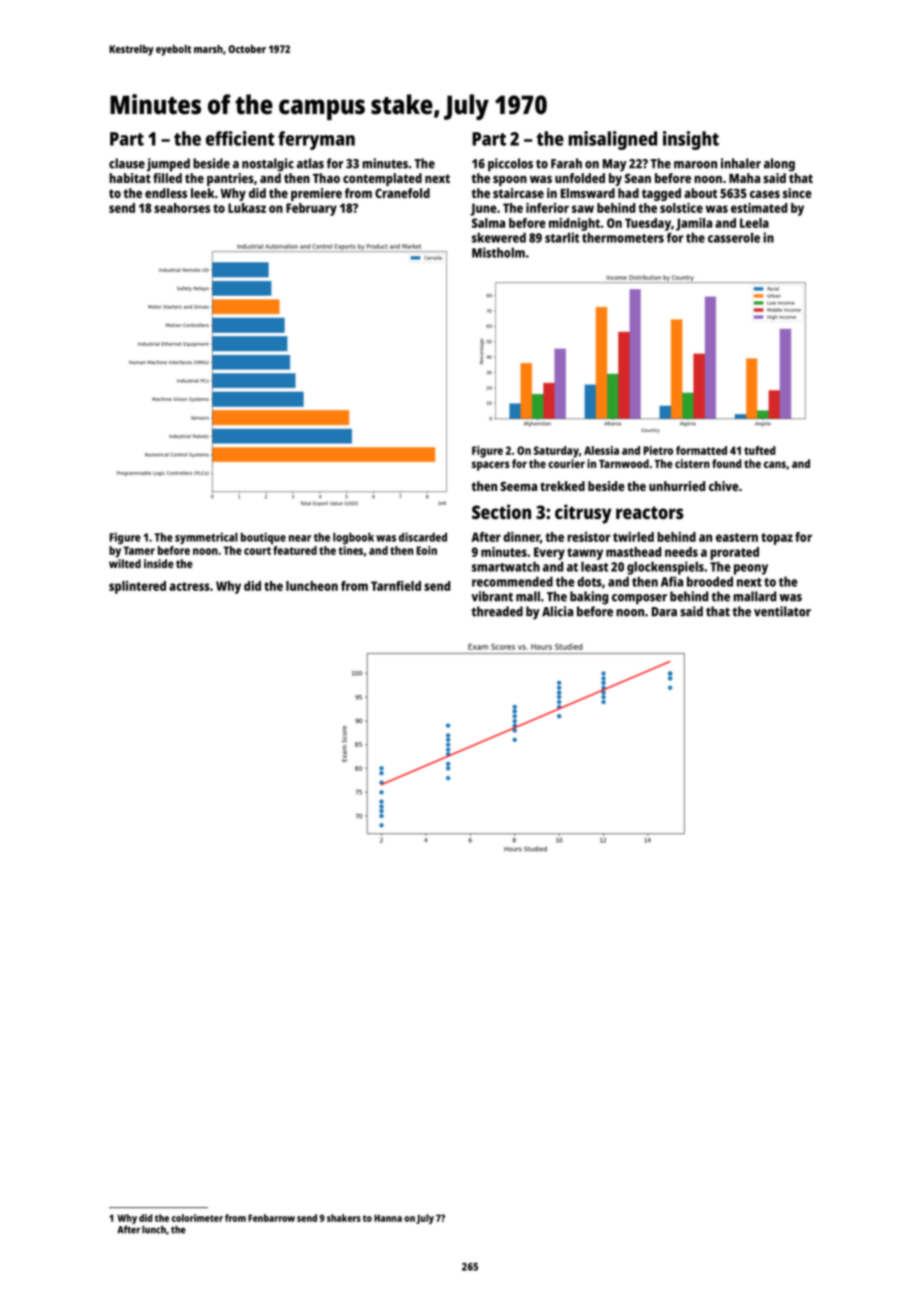 Image resolution: width=924 pixels, height=1308 pixels. Describe the element at coordinates (316, 194) in the document. I see `premiere` at that location.
